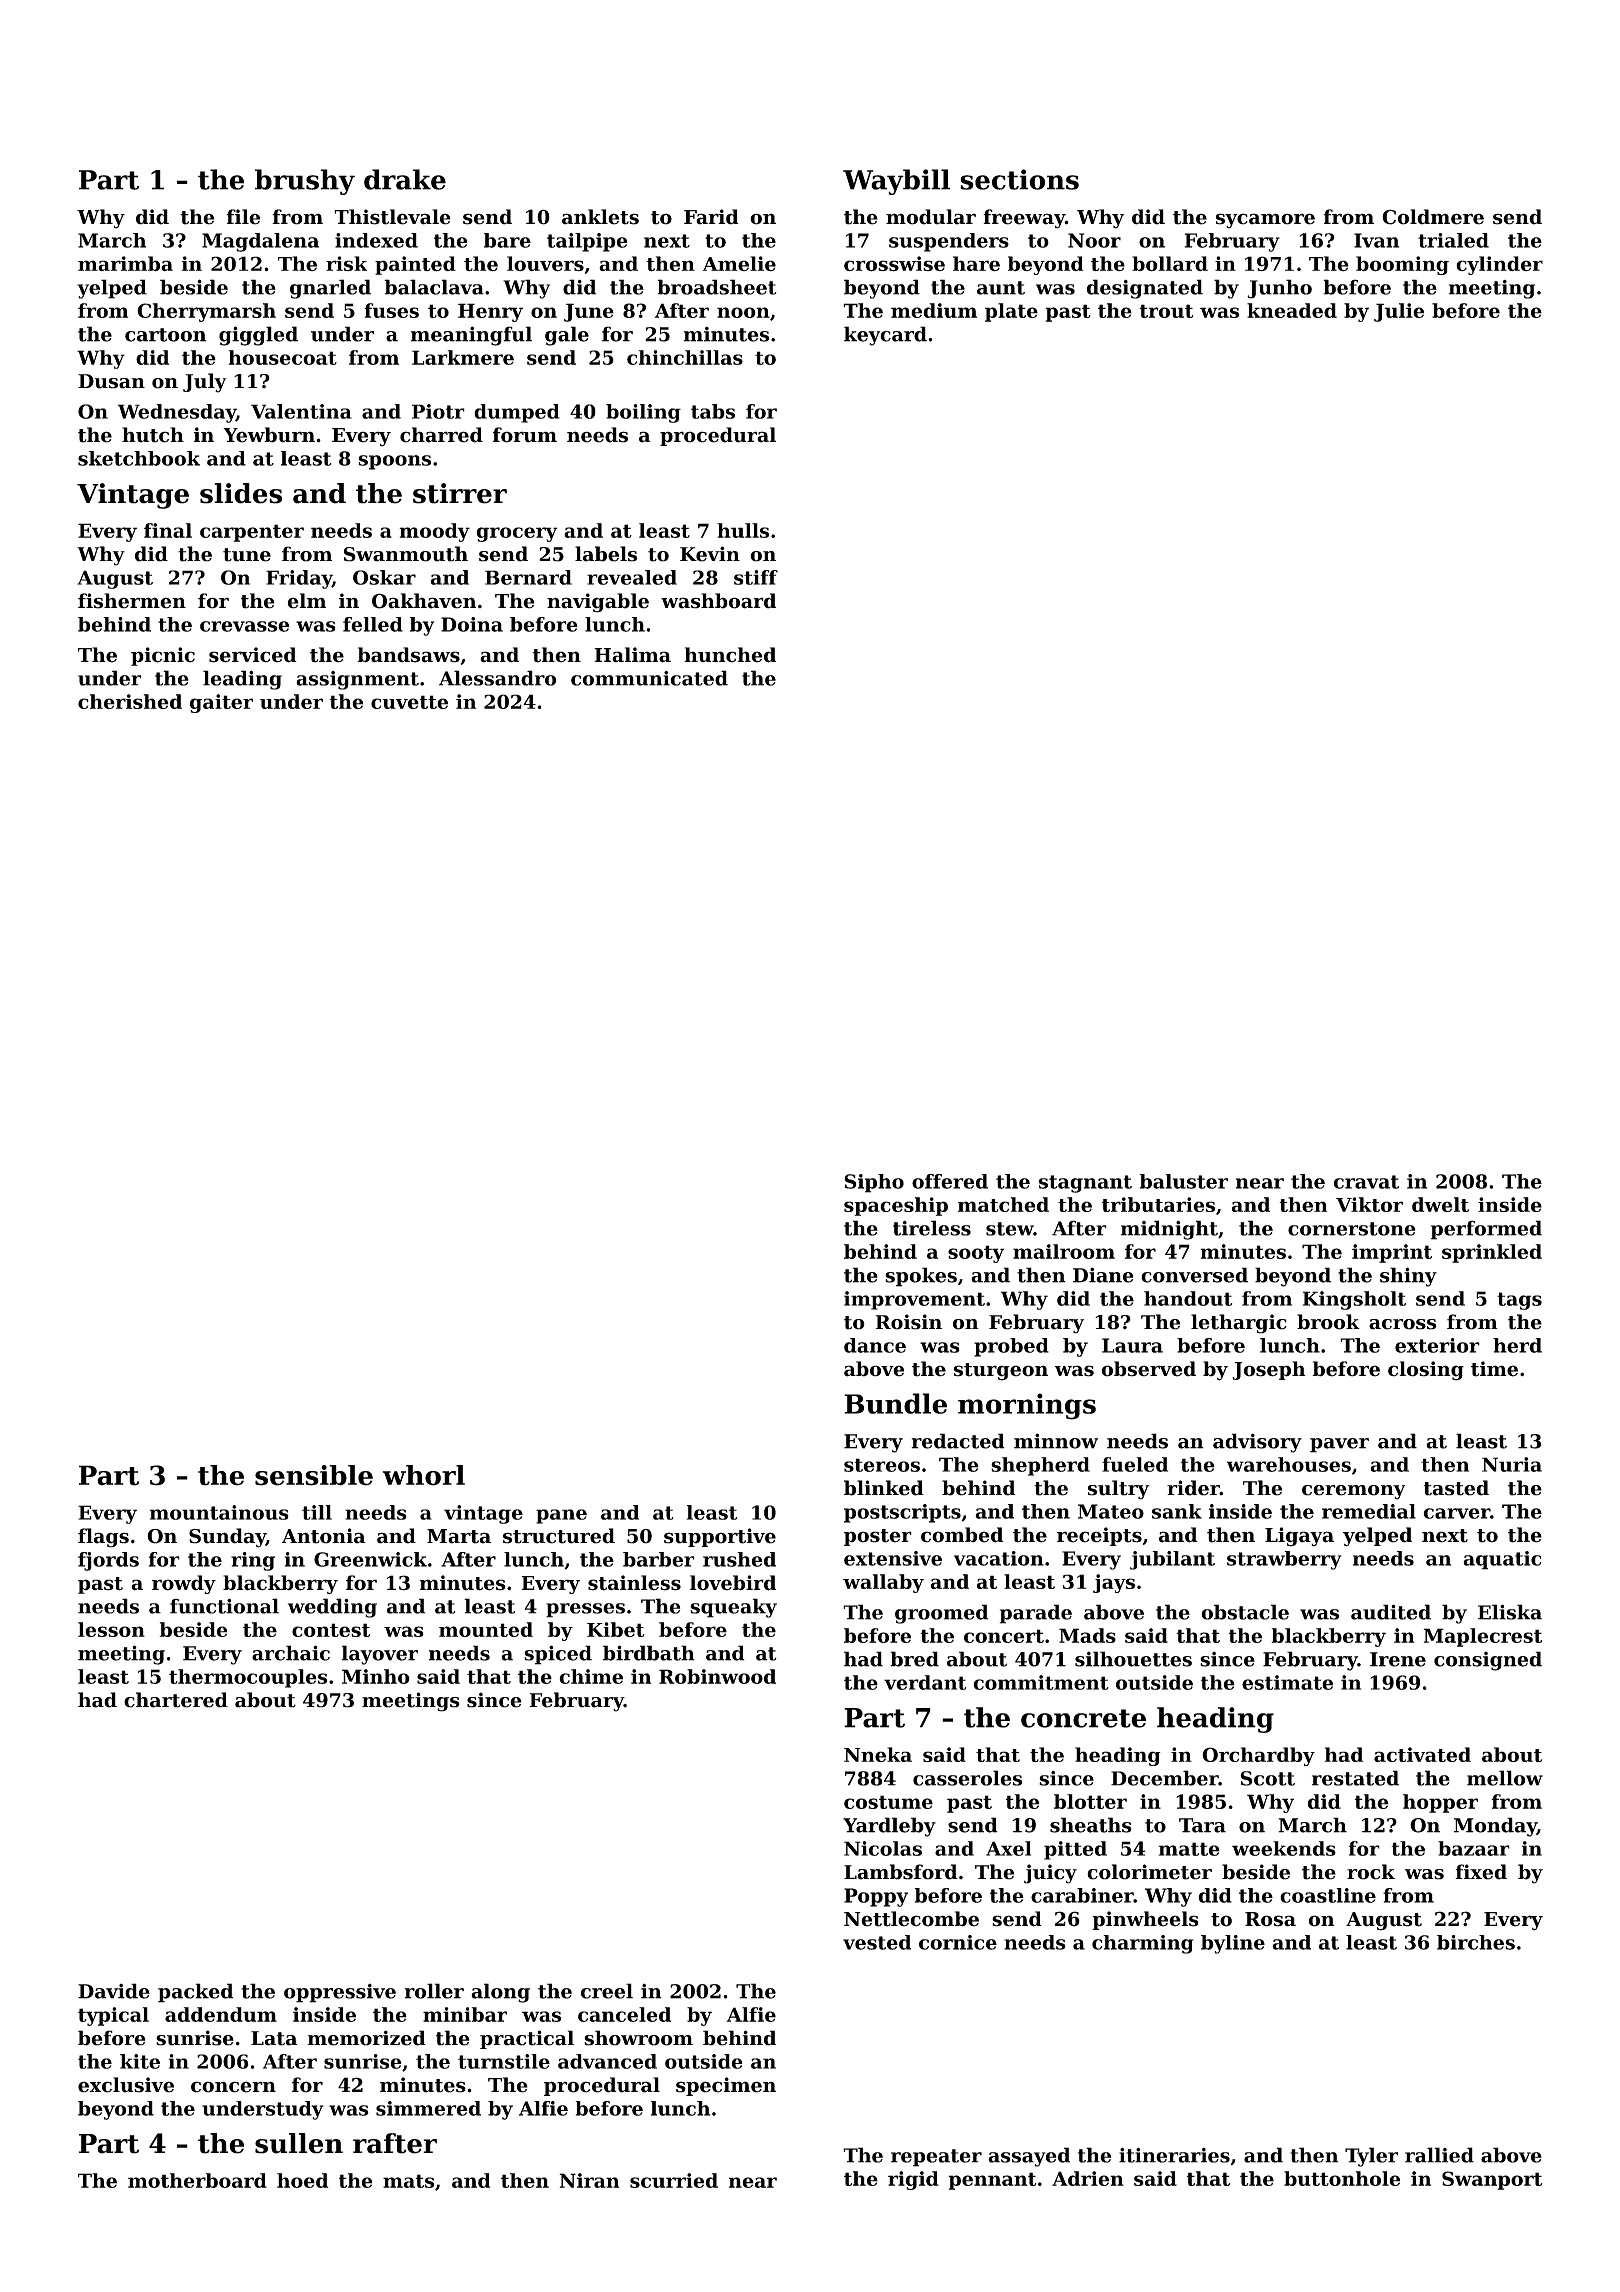 The height and width of the image is (2292, 1620). What do you see at coordinates (103, 1538) in the image?
I see `flags` at bounding box center [103, 1538].
